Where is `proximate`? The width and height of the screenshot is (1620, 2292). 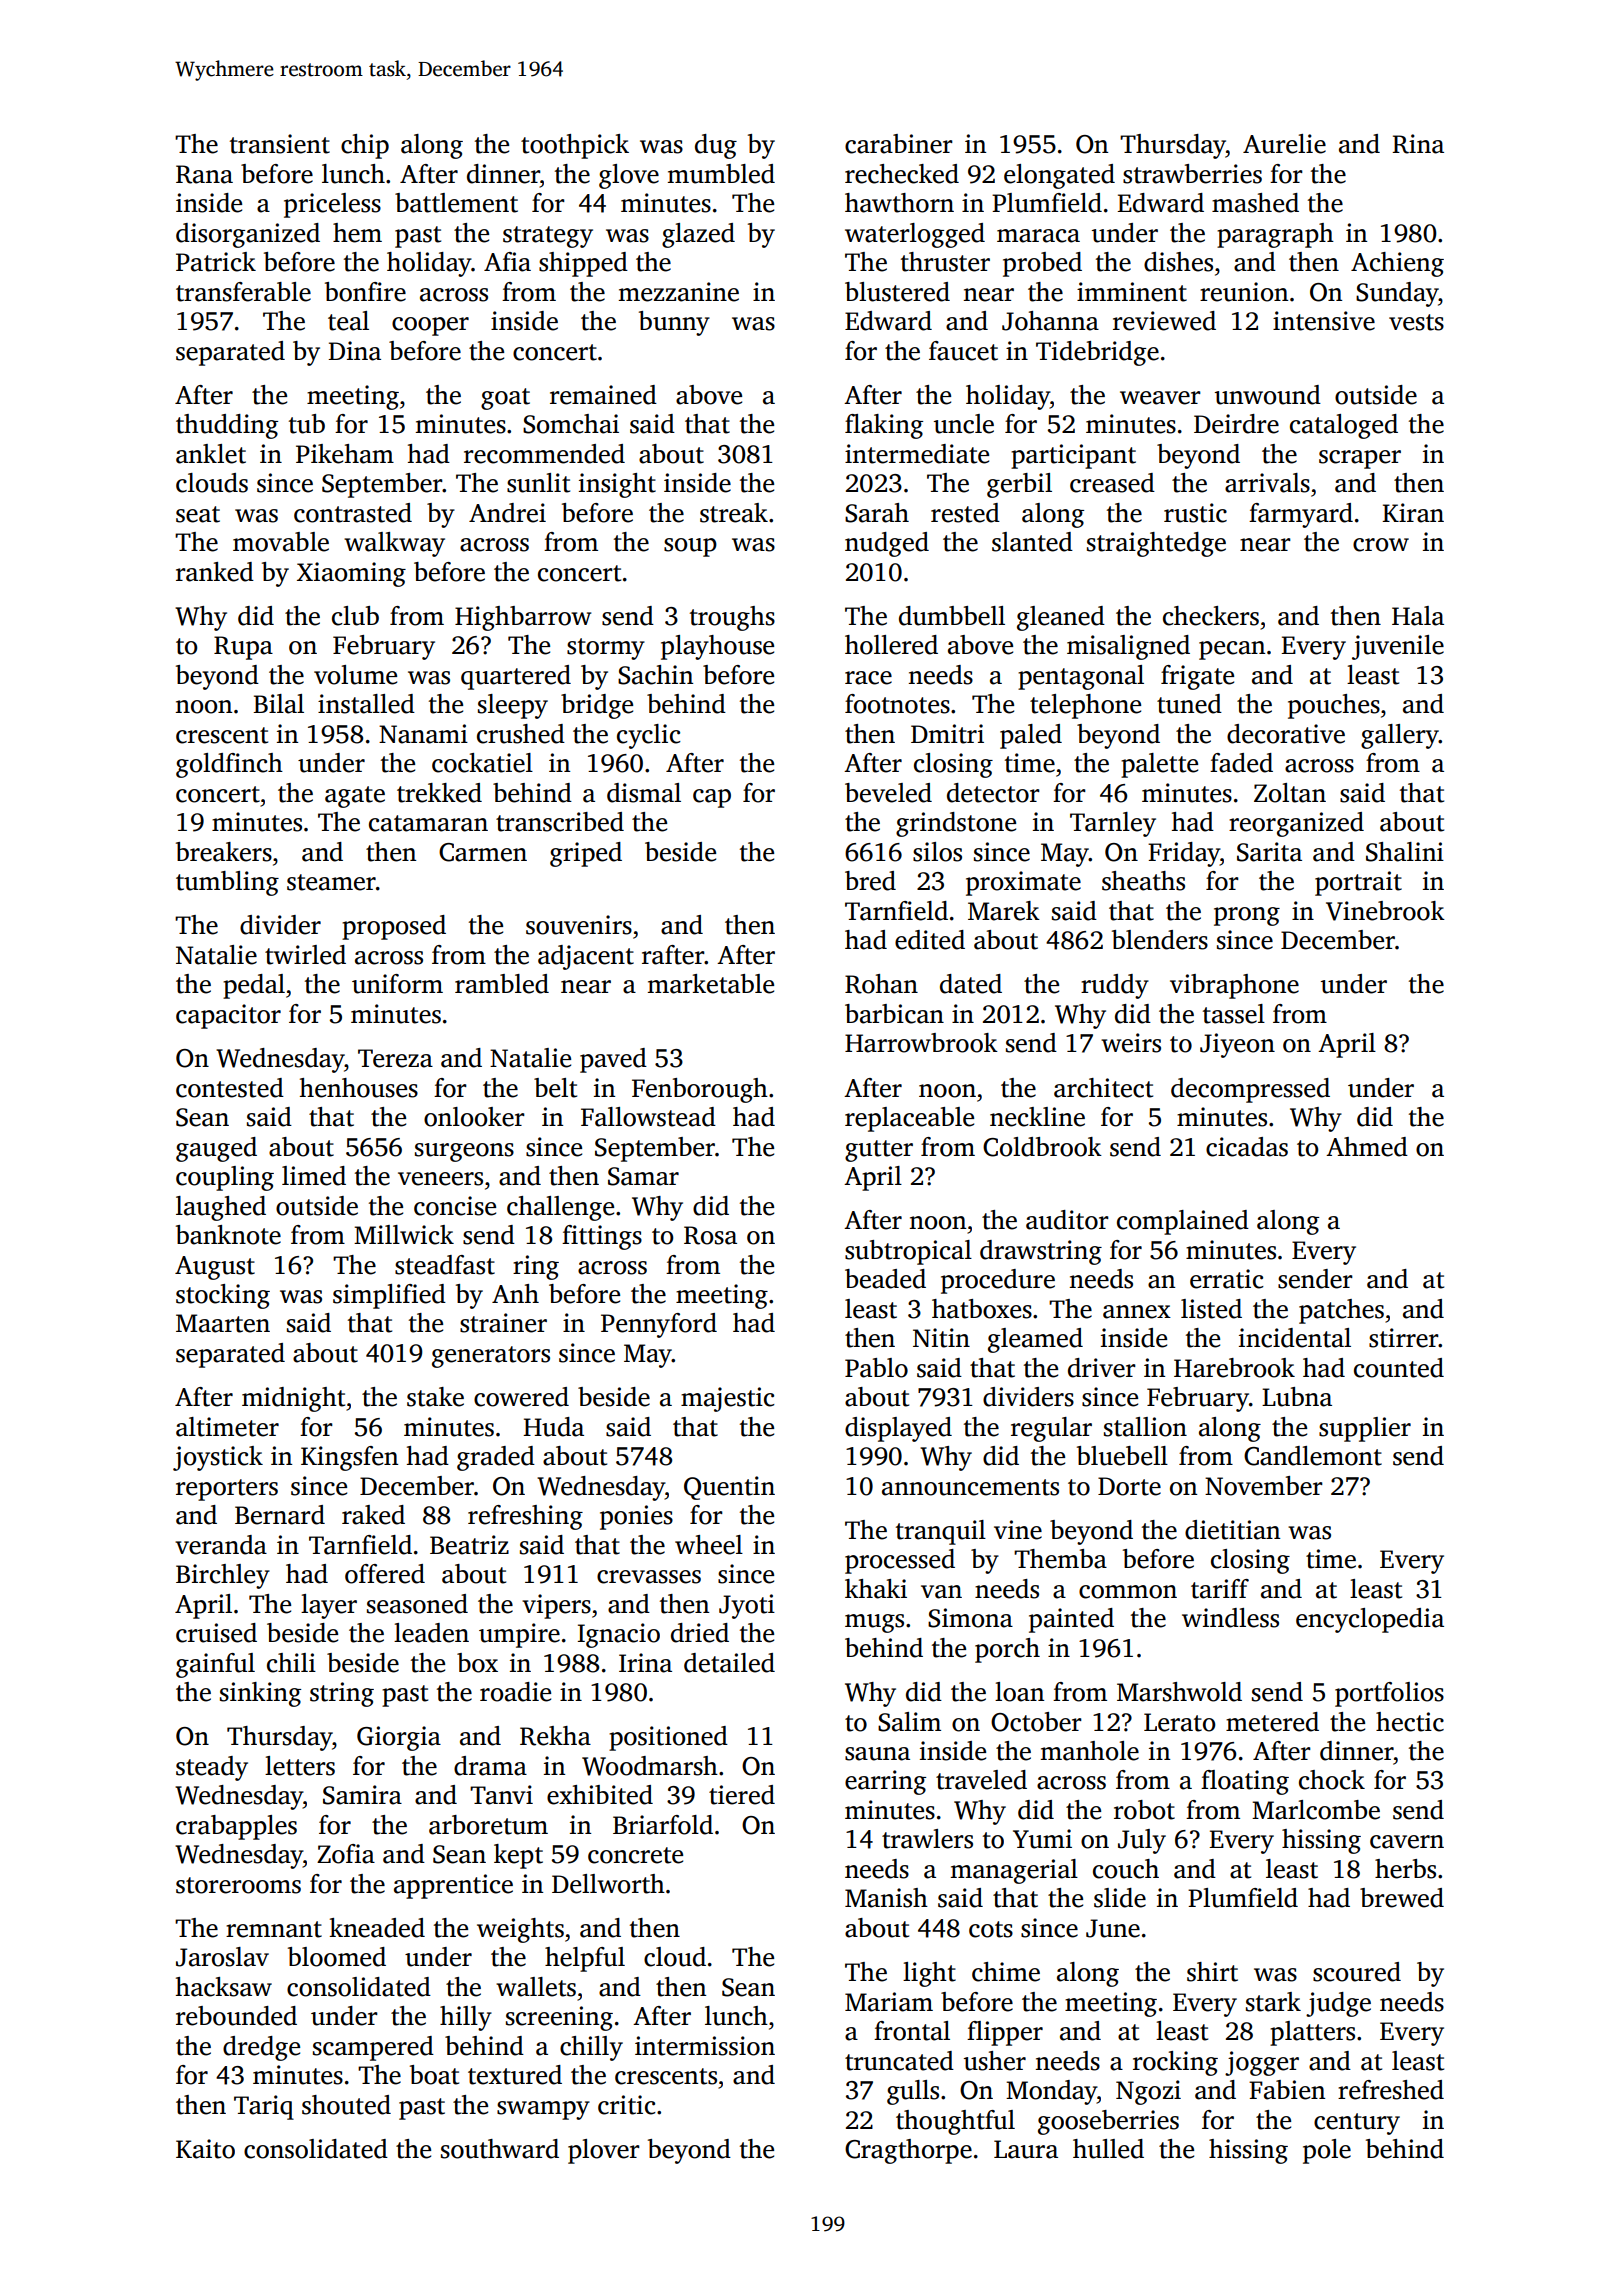 proximate is located at coordinates (1023, 883).
